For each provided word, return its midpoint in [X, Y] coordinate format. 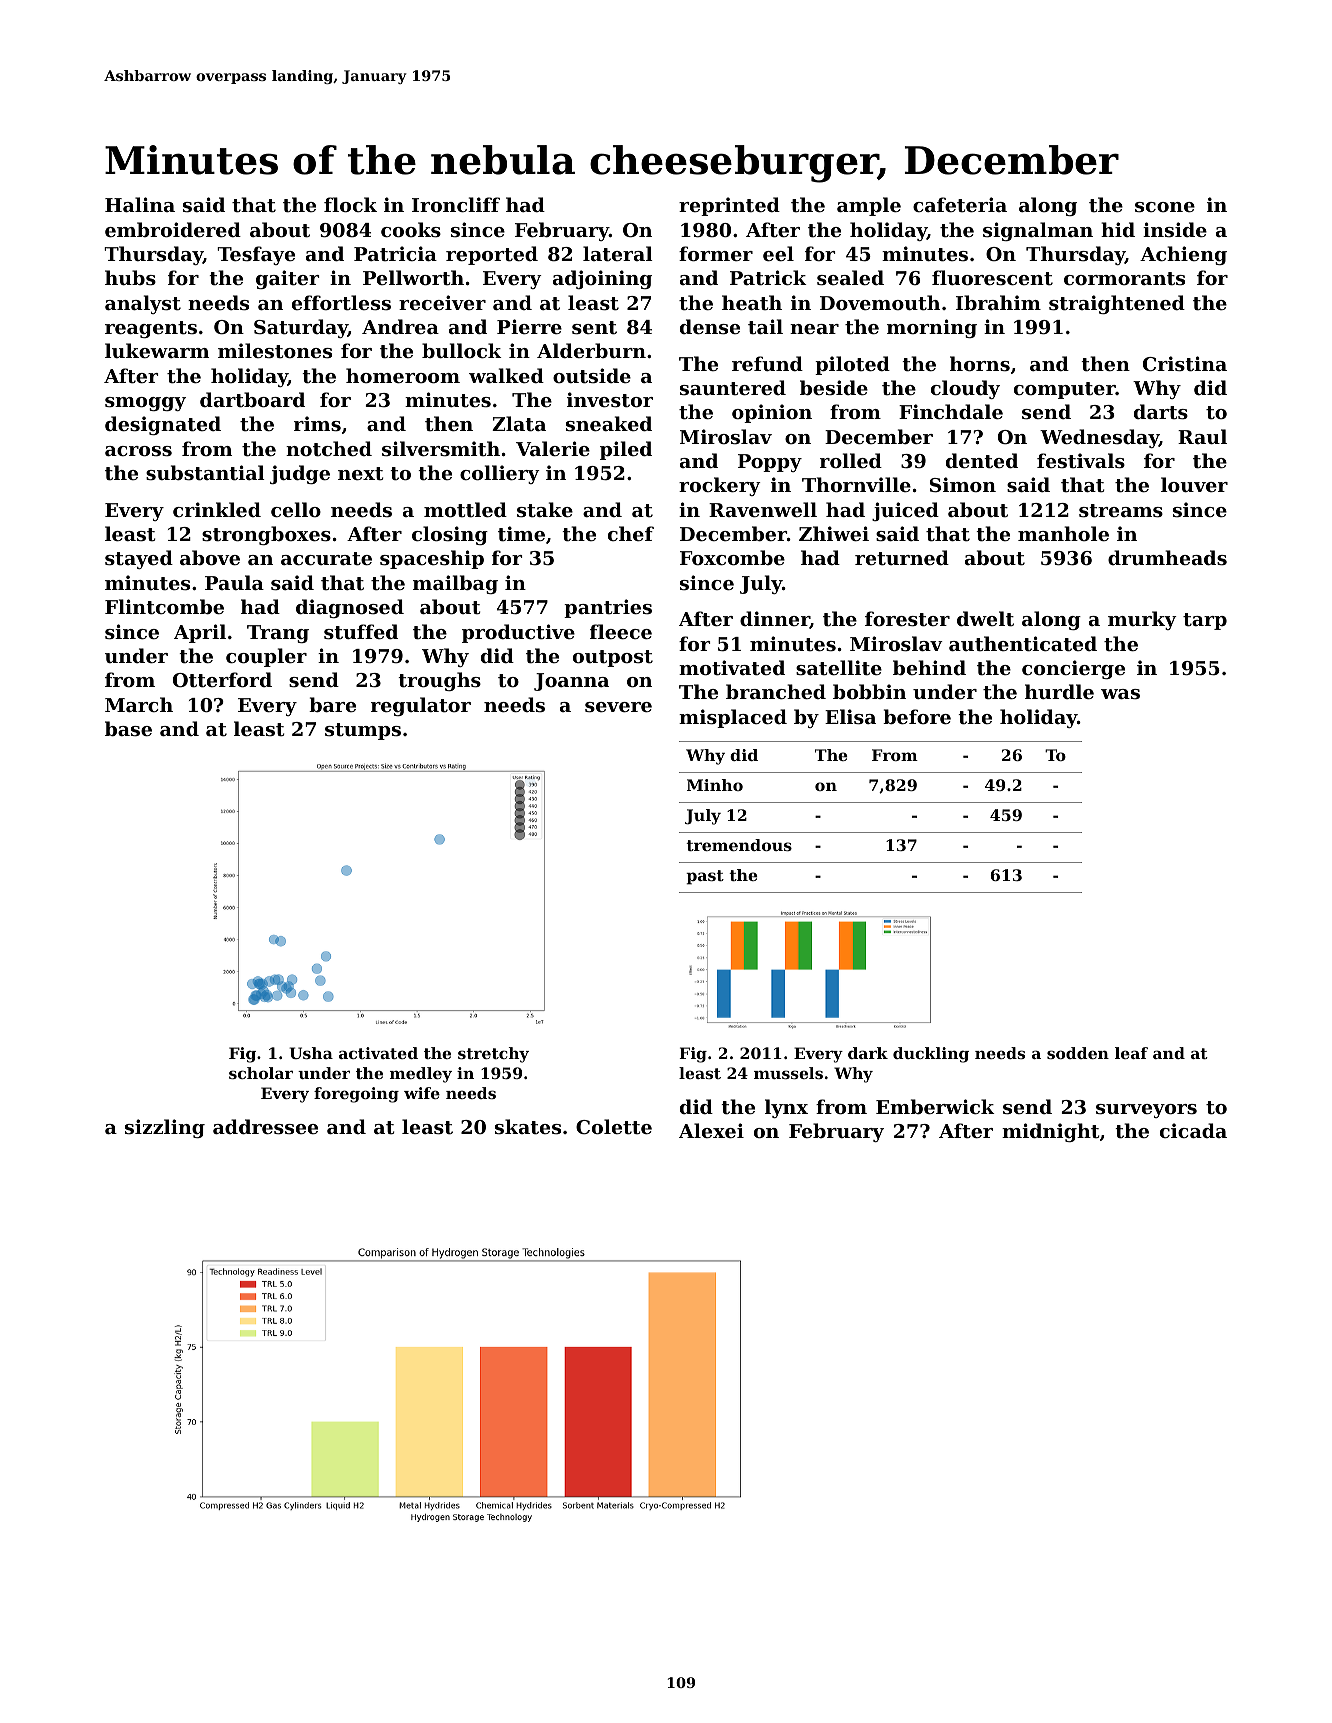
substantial [205, 473]
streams [1121, 511]
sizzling [165, 1128]
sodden [1078, 1053]
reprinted [729, 206]
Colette [614, 1127]
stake [545, 510]
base [128, 728]
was [1120, 694]
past [705, 877]
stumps [363, 731]
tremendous [739, 845]
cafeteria [960, 204]
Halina [140, 204]
